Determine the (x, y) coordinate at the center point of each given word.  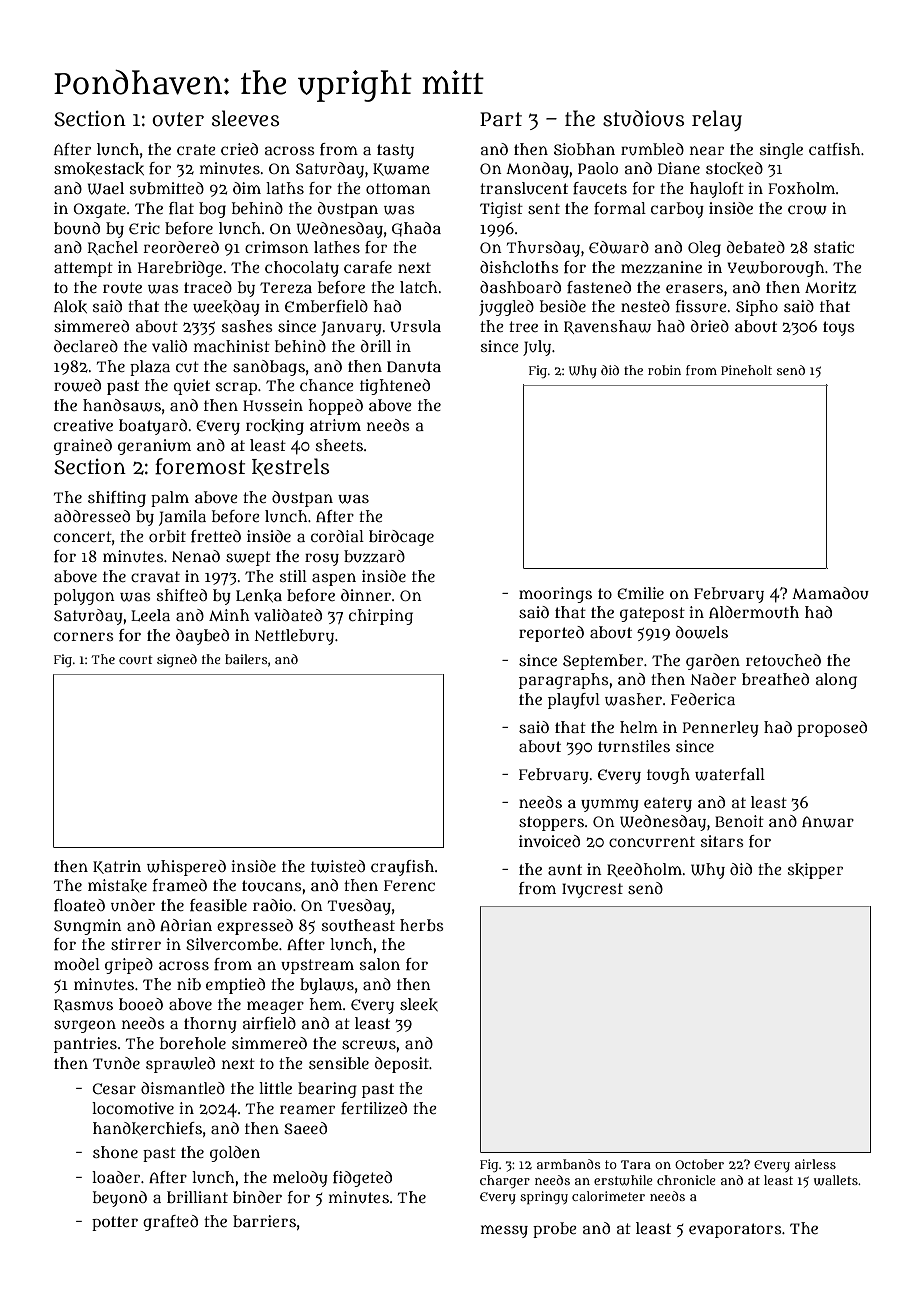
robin (664, 370)
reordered (181, 247)
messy (504, 1231)
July (537, 348)
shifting (117, 499)
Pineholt (746, 370)
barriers (264, 1221)
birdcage (401, 538)
